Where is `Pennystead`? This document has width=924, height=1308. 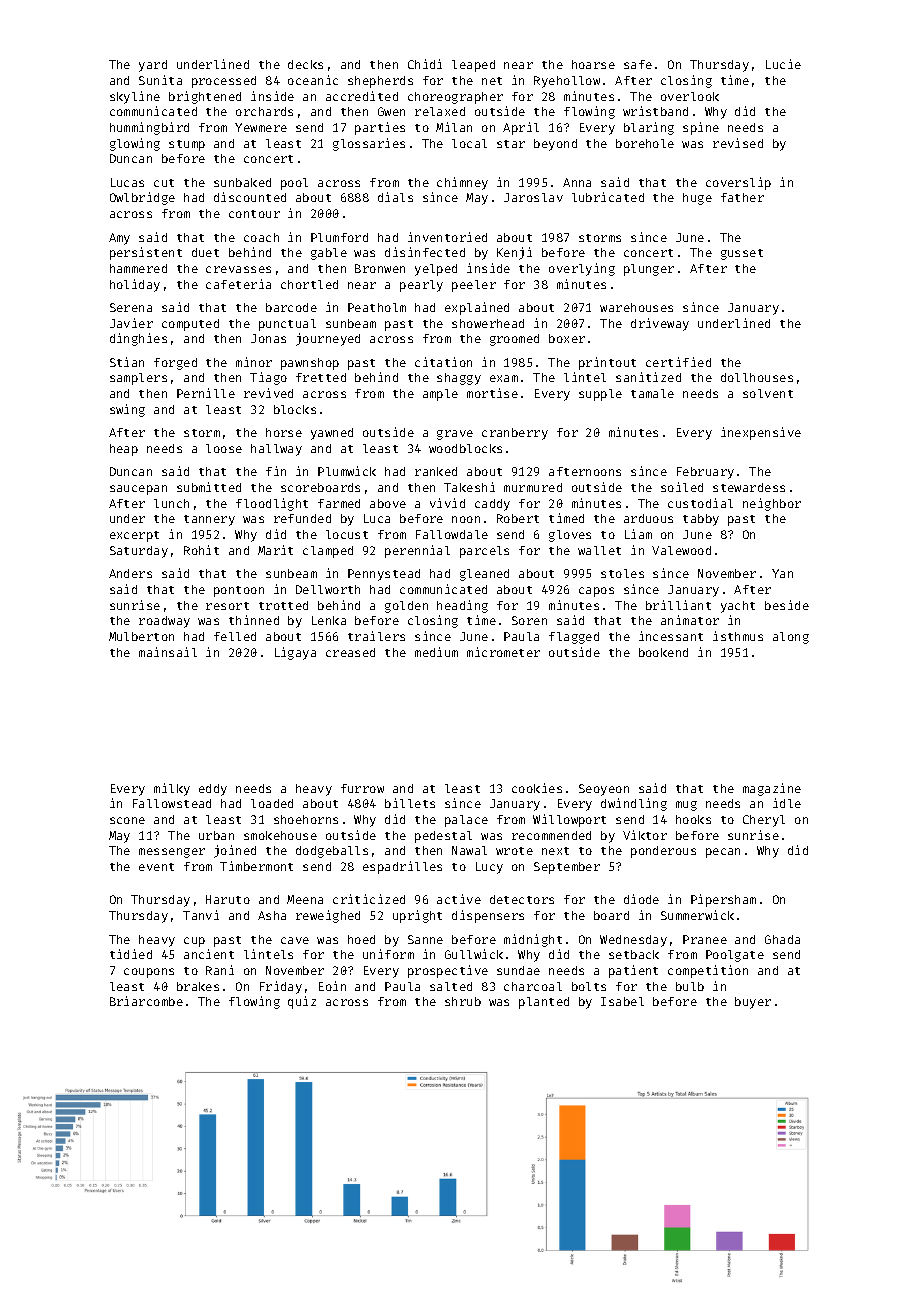
Pennystead is located at coordinates (384, 575).
